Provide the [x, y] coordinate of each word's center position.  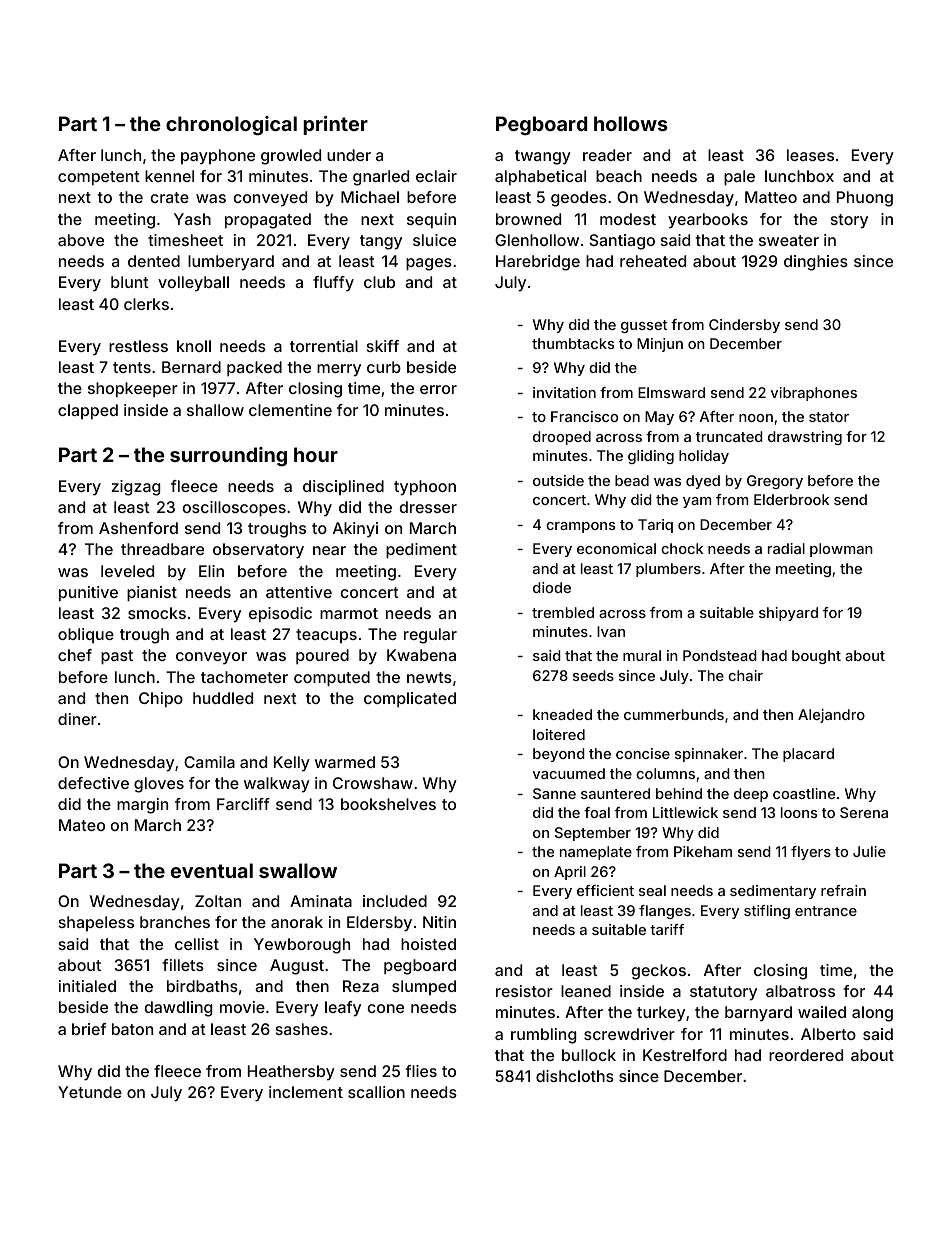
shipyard [788, 614]
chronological [231, 126]
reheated [653, 261]
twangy [543, 157]
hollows [631, 123]
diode [552, 587]
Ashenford [138, 528]
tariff [667, 929]
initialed [87, 986]
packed [254, 369]
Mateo [82, 825]
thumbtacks [573, 343]
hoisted [428, 944]
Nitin [439, 922]
